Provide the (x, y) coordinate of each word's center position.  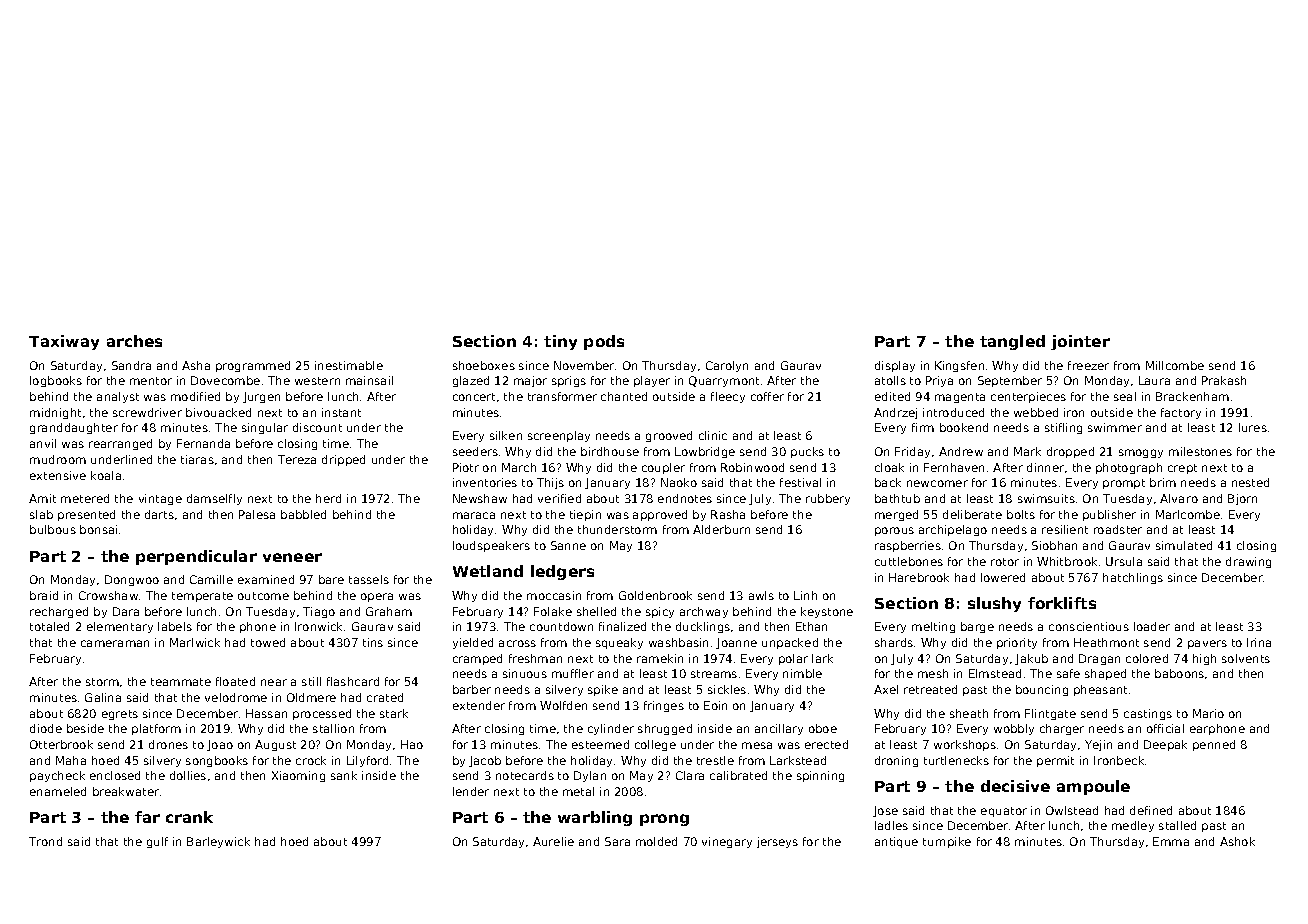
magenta (960, 398)
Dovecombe (225, 380)
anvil (43, 443)
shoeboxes (484, 365)
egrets (120, 715)
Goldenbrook (655, 595)
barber (472, 689)
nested (1250, 482)
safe (1068, 673)
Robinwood (752, 467)
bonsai (98, 529)
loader (1152, 626)
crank (189, 817)
